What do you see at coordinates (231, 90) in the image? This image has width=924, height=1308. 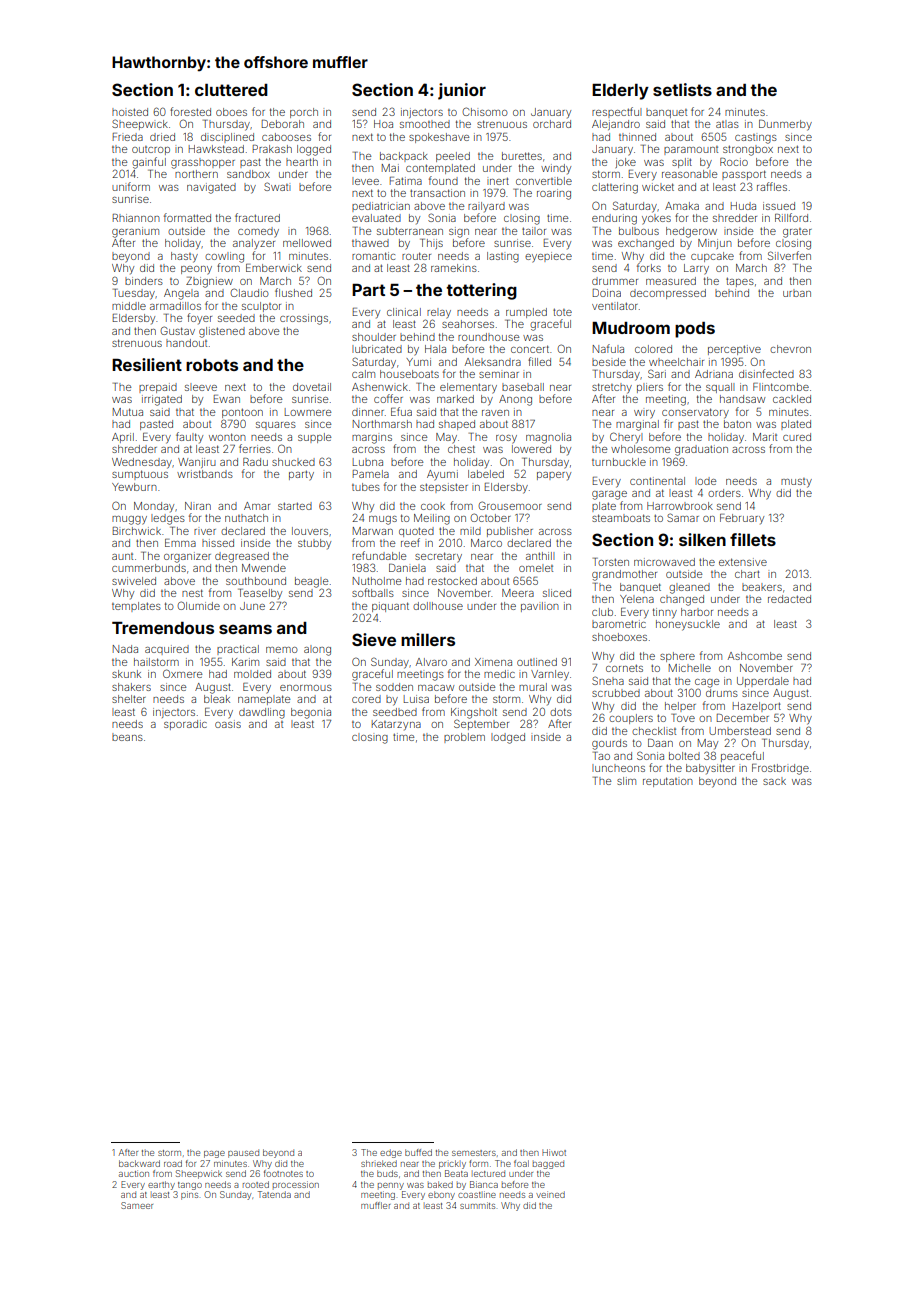 I see `cluttered` at bounding box center [231, 90].
